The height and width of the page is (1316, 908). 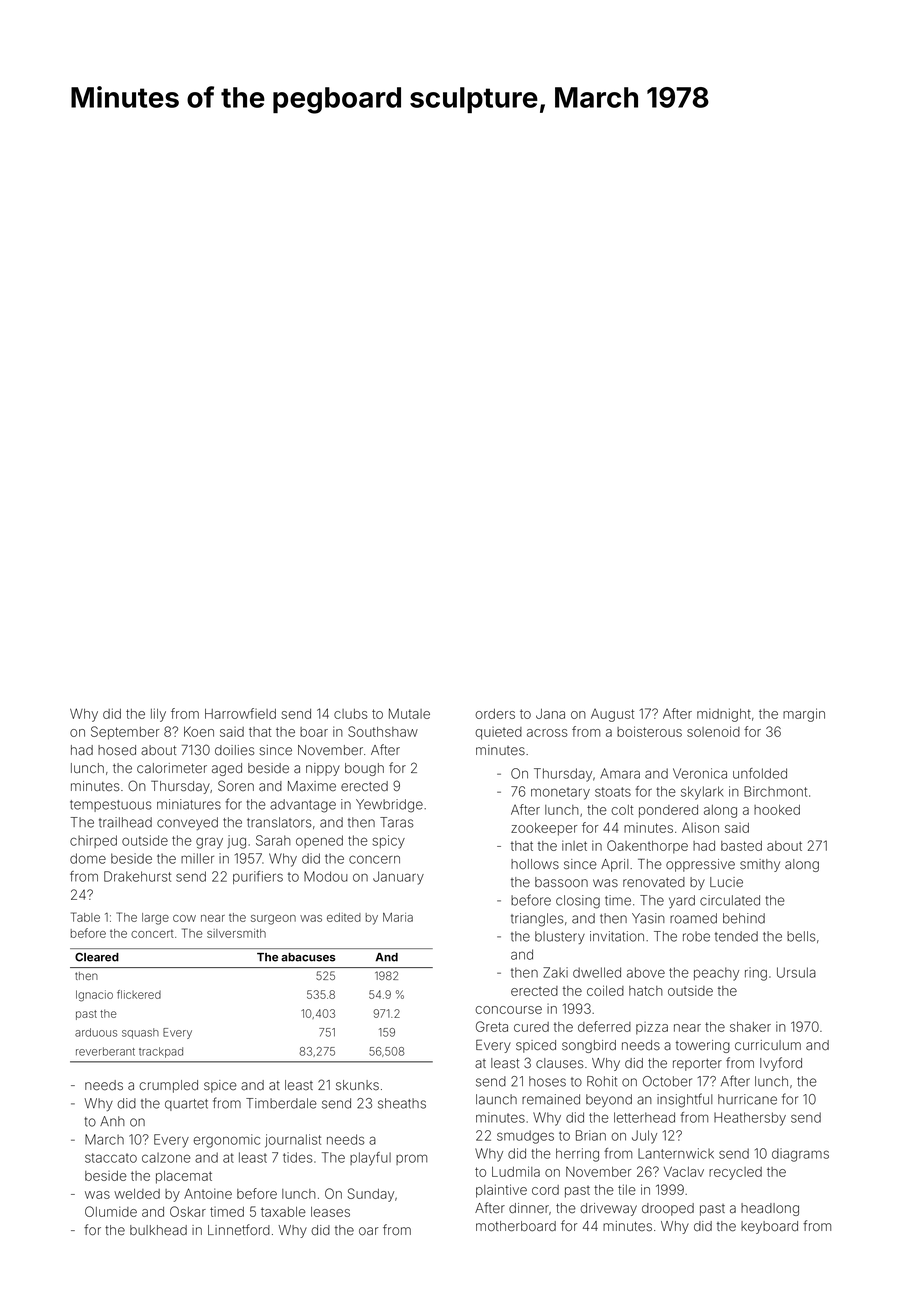 I want to click on flickered, so click(x=139, y=994).
